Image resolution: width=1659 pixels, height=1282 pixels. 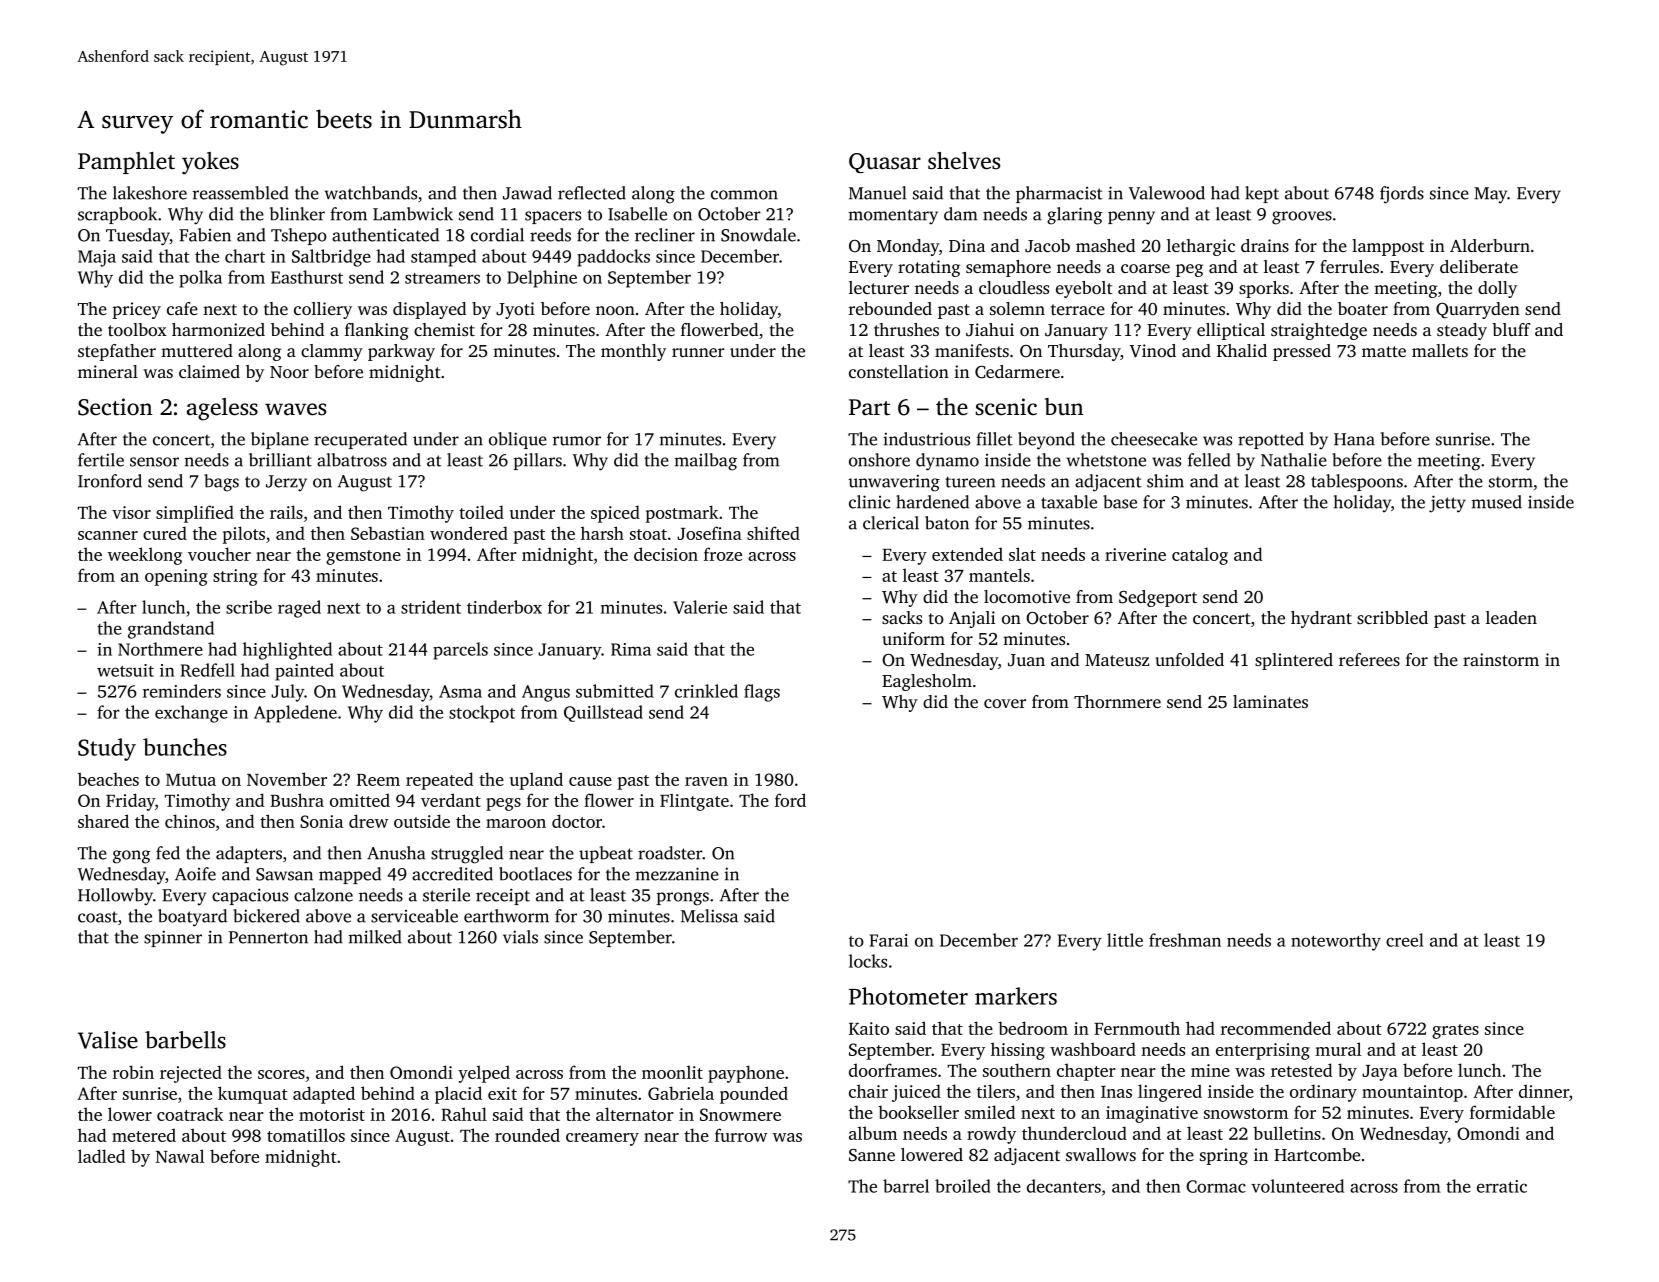 I want to click on yokes, so click(x=210, y=163).
